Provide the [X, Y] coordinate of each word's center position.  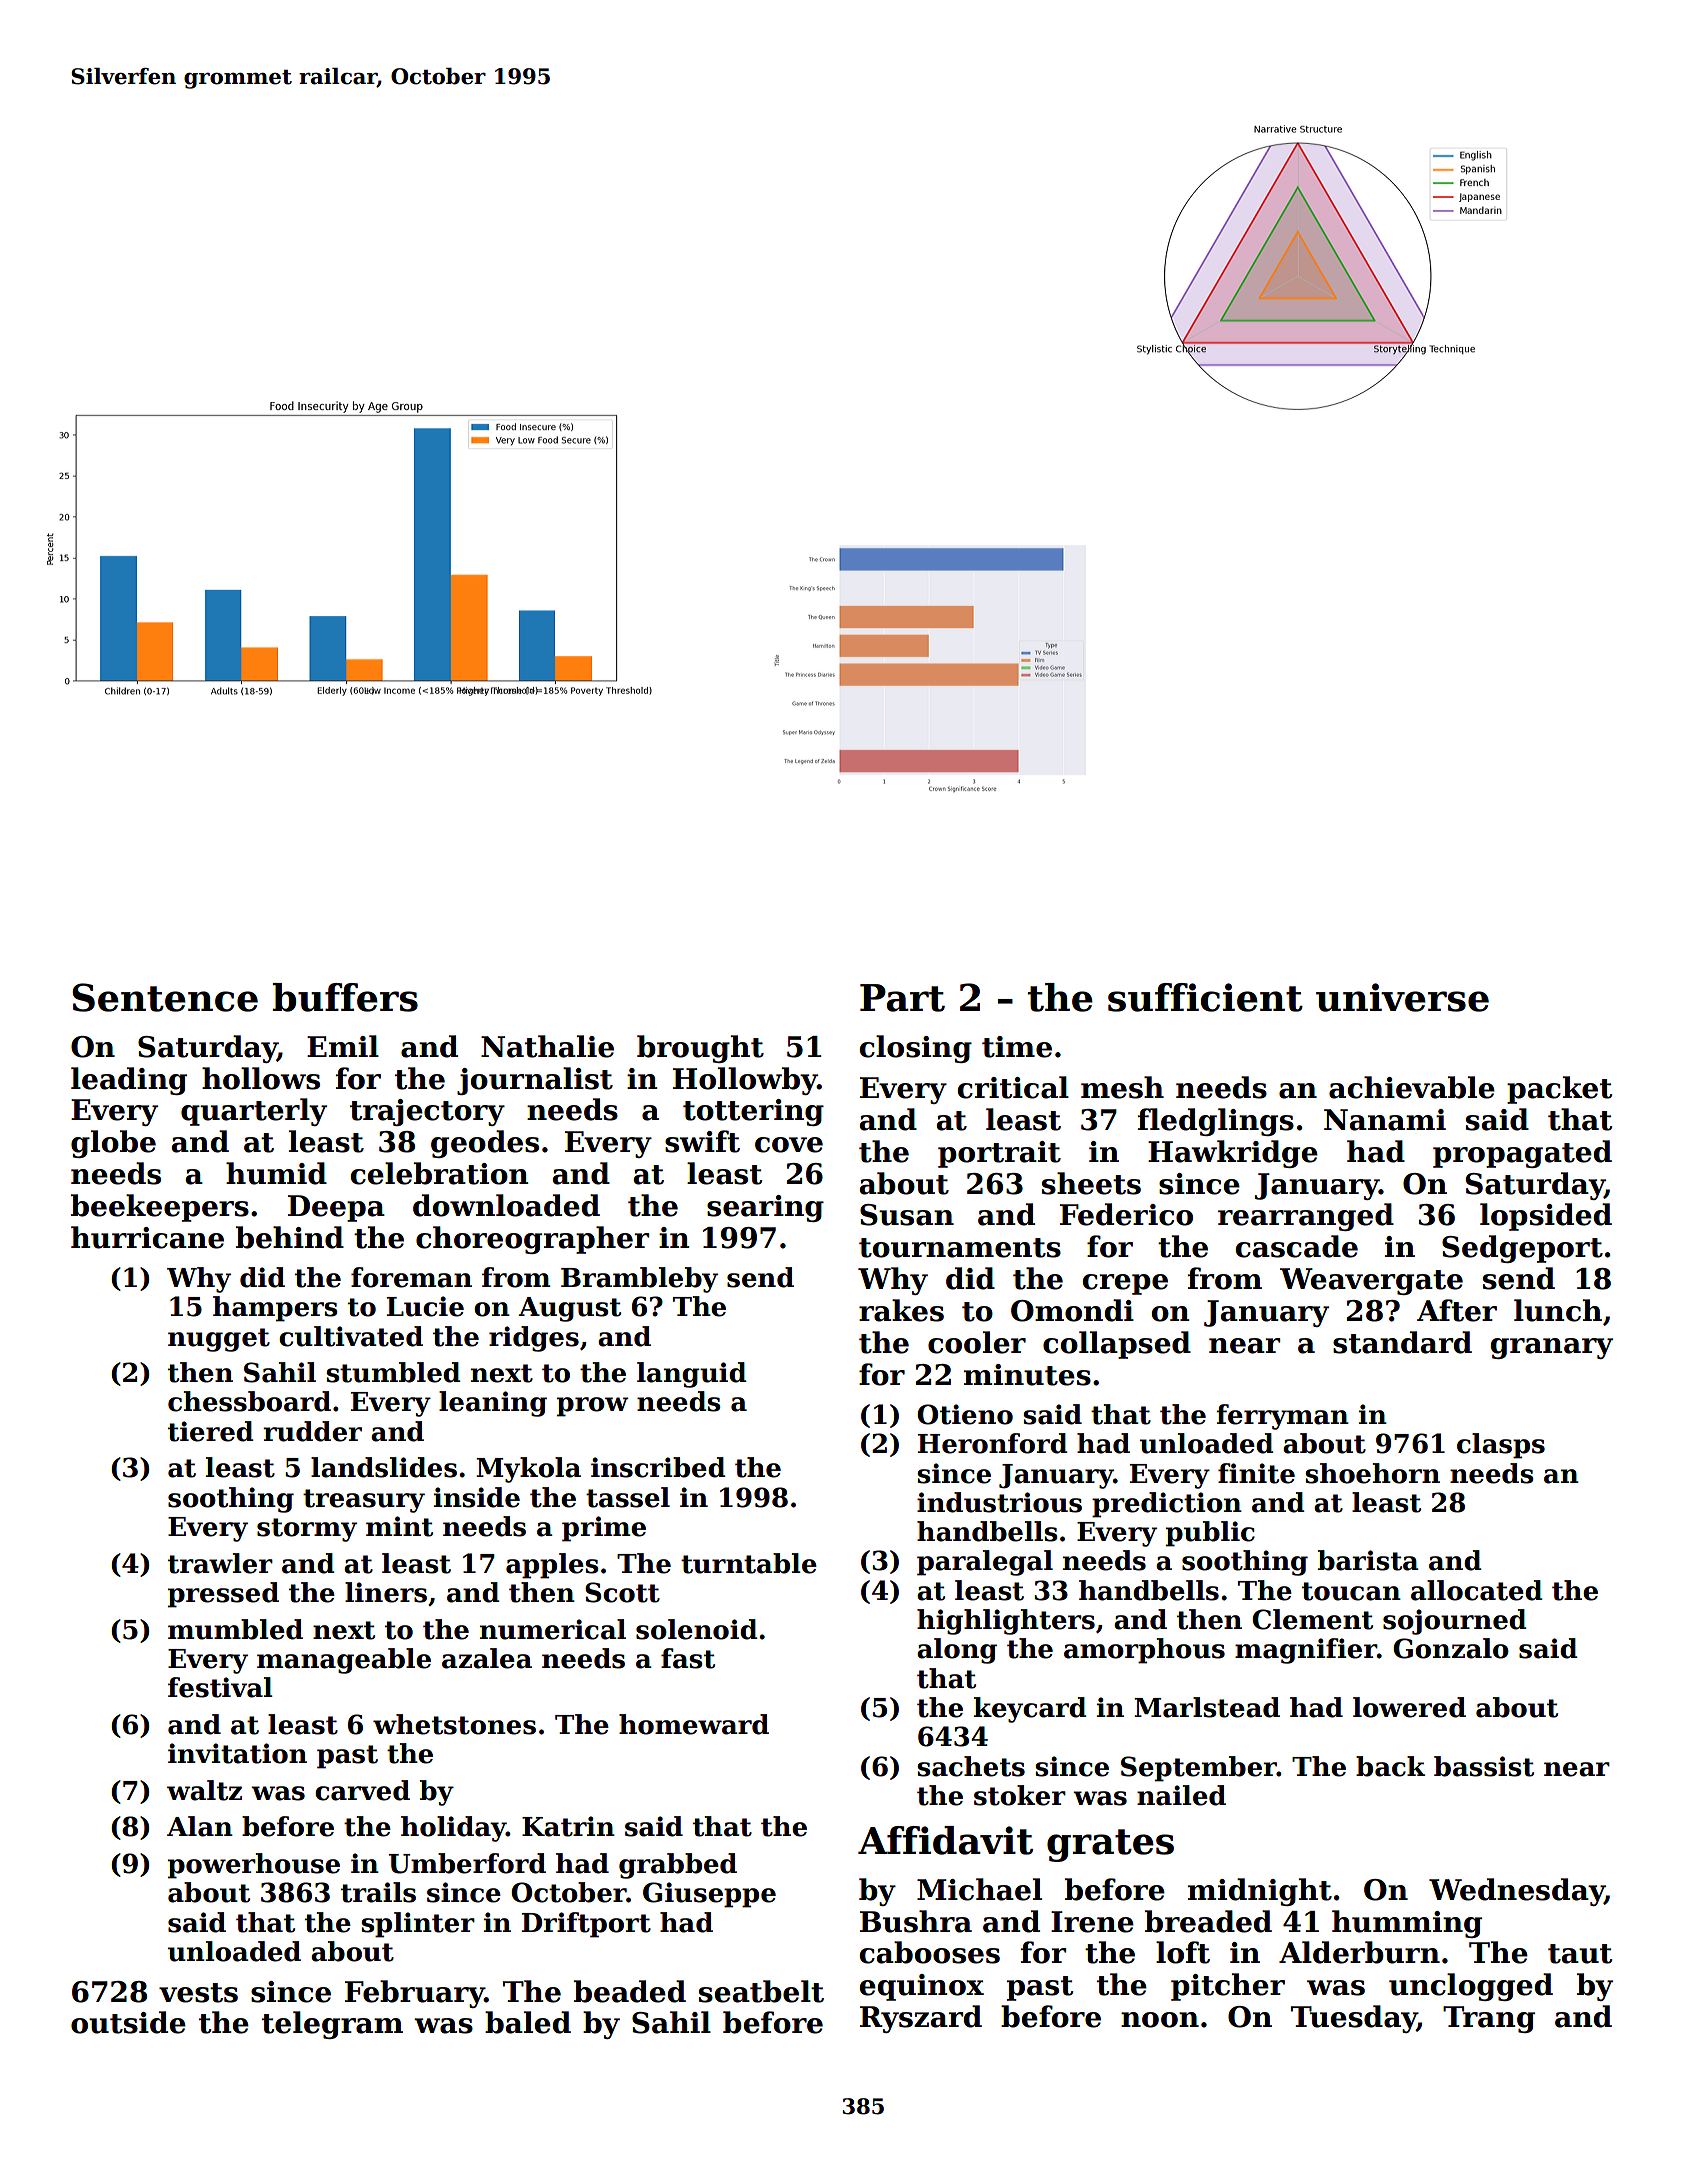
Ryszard [921, 2019]
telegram [332, 2025]
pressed [223, 1595]
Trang [1489, 2019]
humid [276, 1173]
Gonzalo [1451, 1648]
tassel [628, 1497]
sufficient [1205, 997]
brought [700, 1049]
